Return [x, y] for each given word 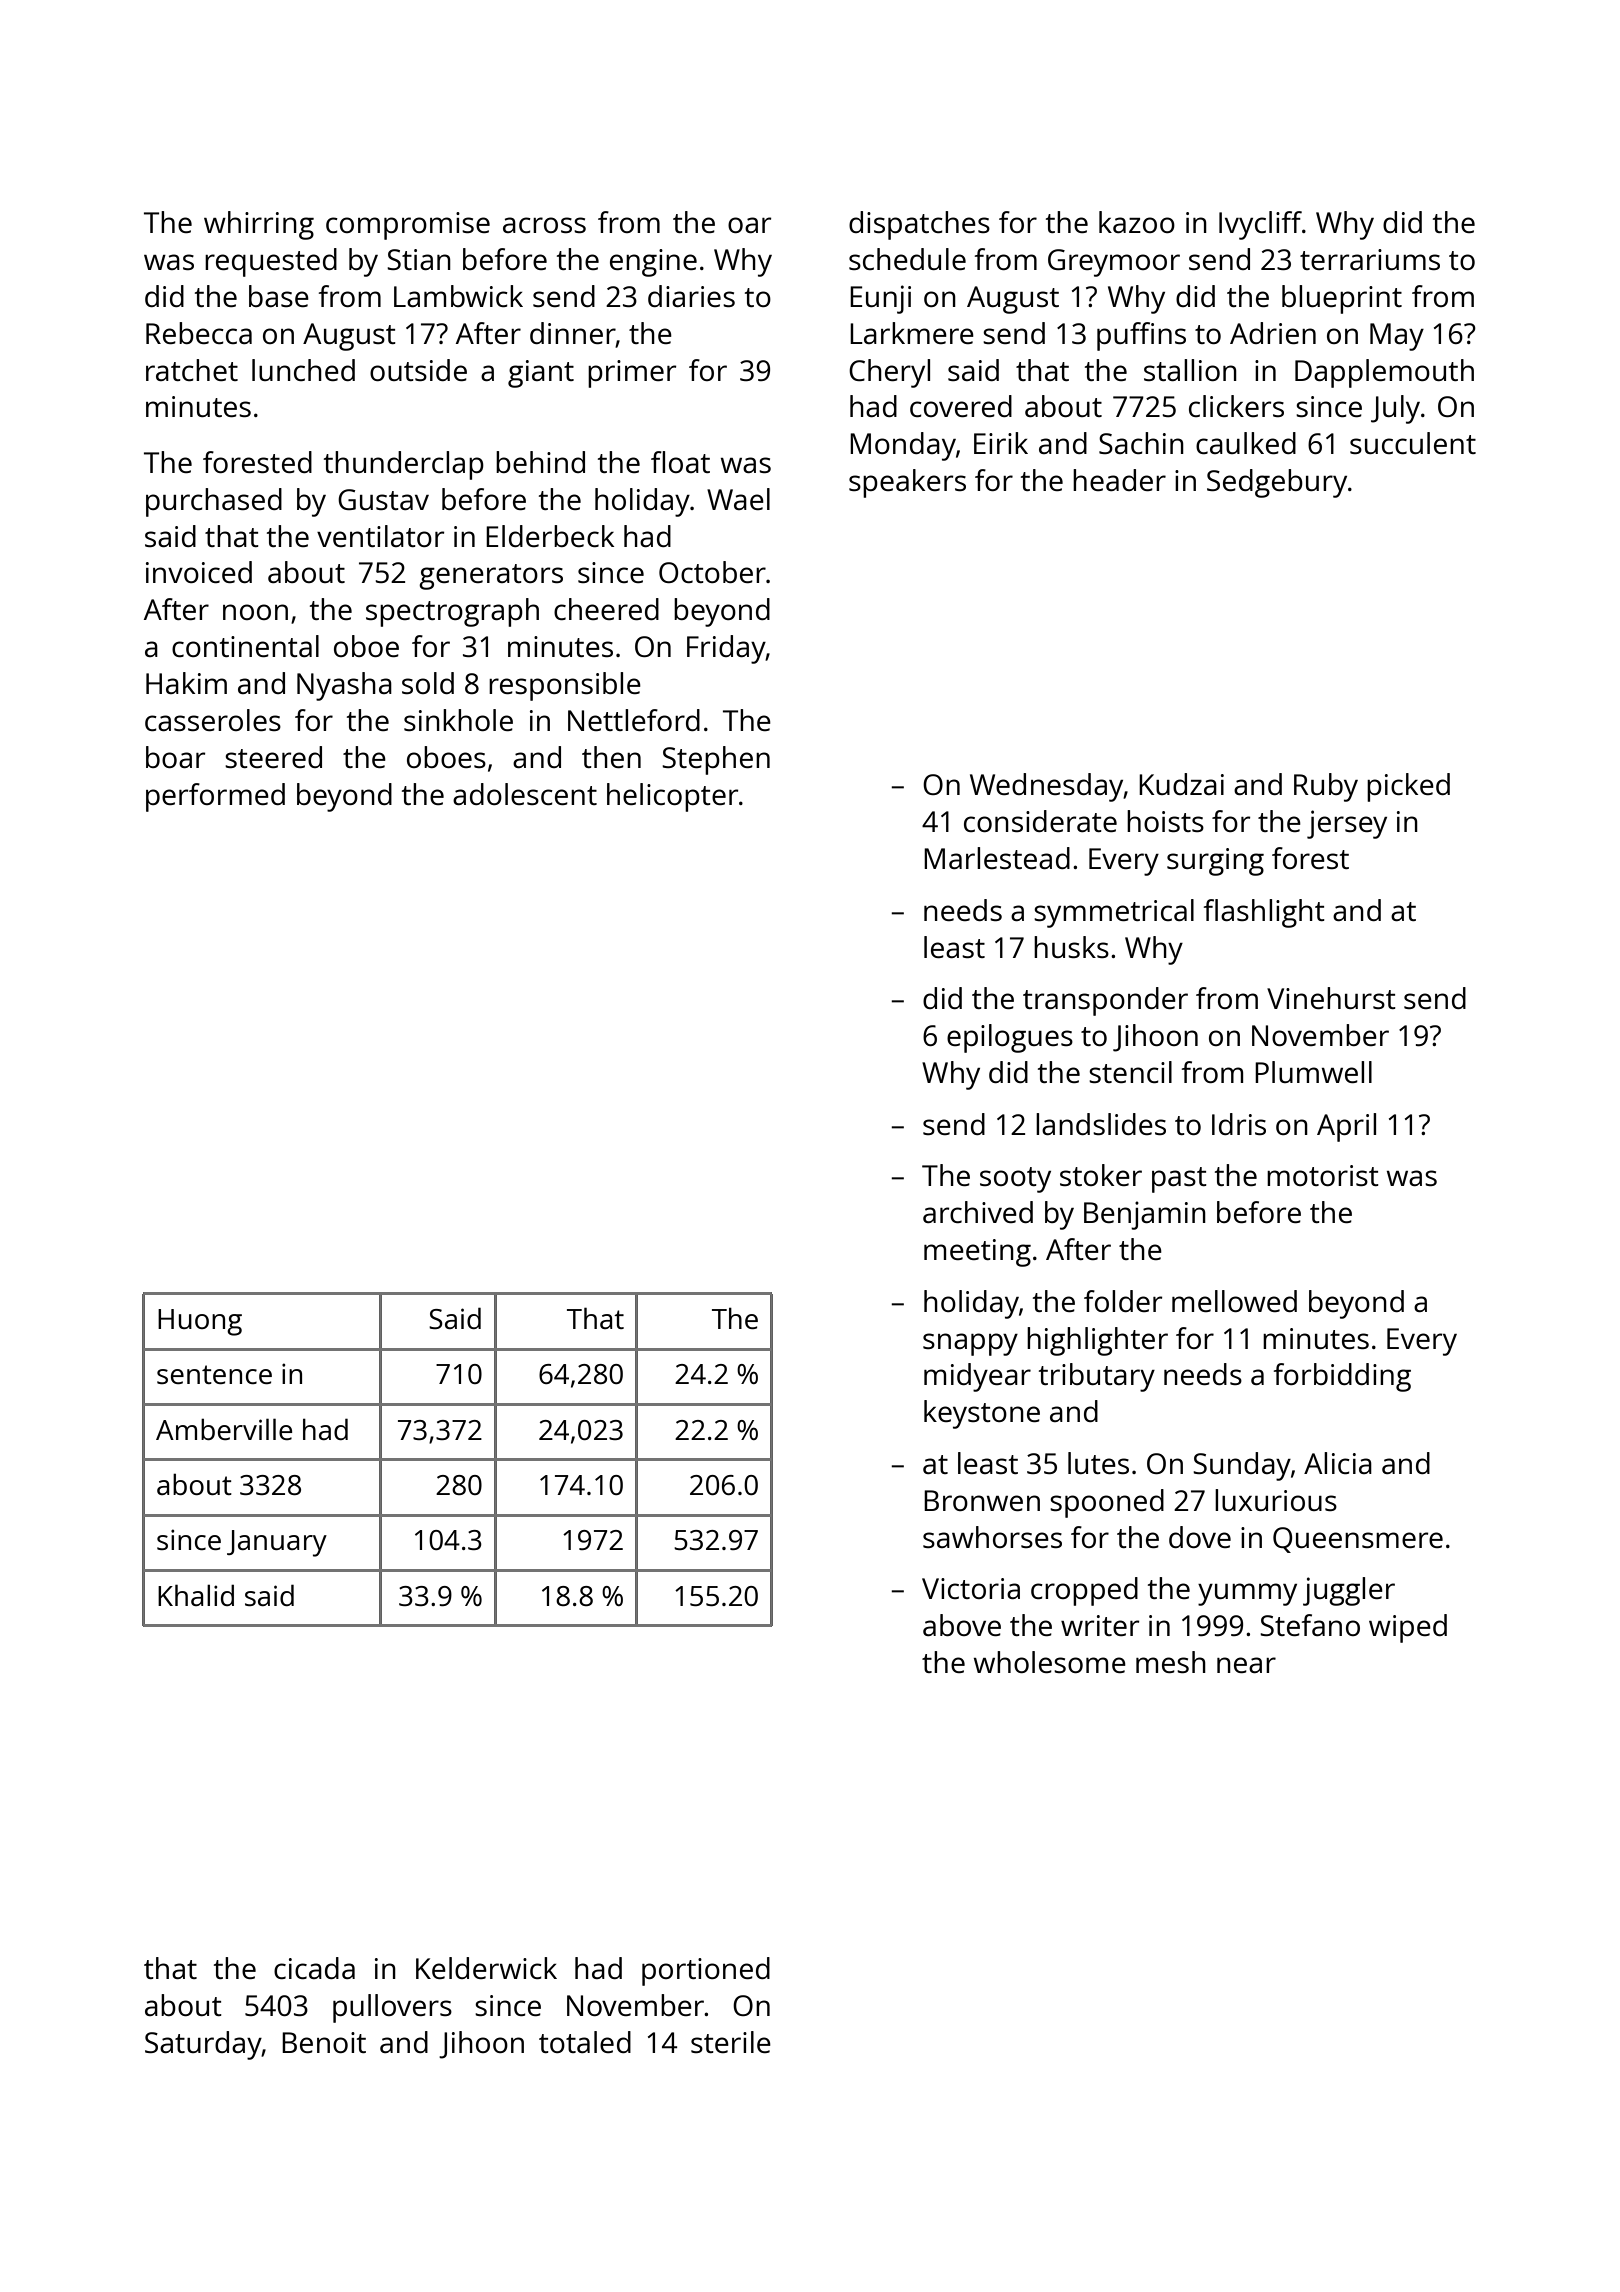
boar [175, 757]
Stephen [716, 760]
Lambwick [458, 296]
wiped [1408, 1628]
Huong [200, 1322]
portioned [706, 1971]
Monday [903, 446]
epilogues [1010, 1038]
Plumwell [1313, 1072]
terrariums [1370, 259]
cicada [314, 1968]
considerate [1040, 821]
